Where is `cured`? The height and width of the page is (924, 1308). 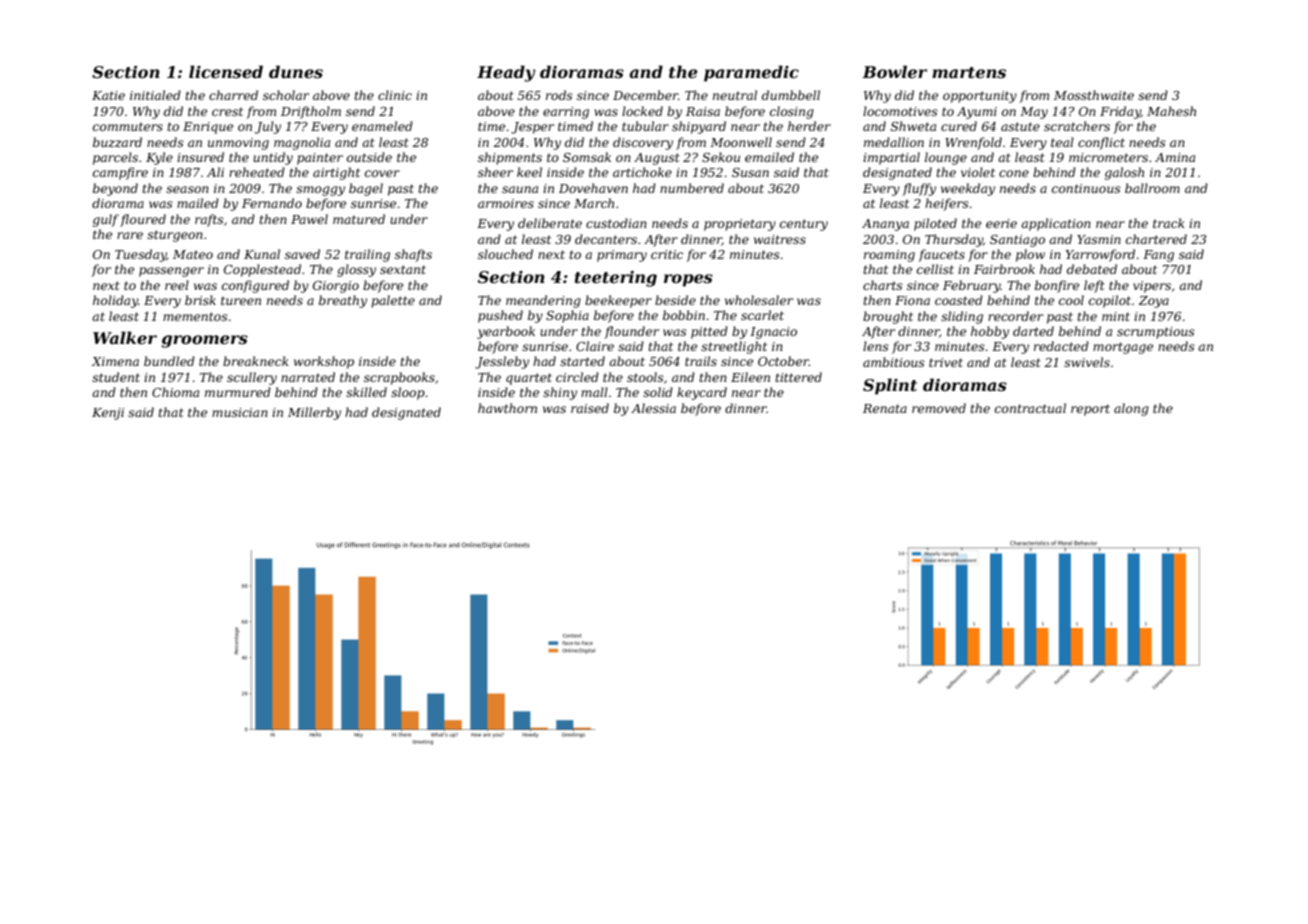 cured is located at coordinates (959, 126).
